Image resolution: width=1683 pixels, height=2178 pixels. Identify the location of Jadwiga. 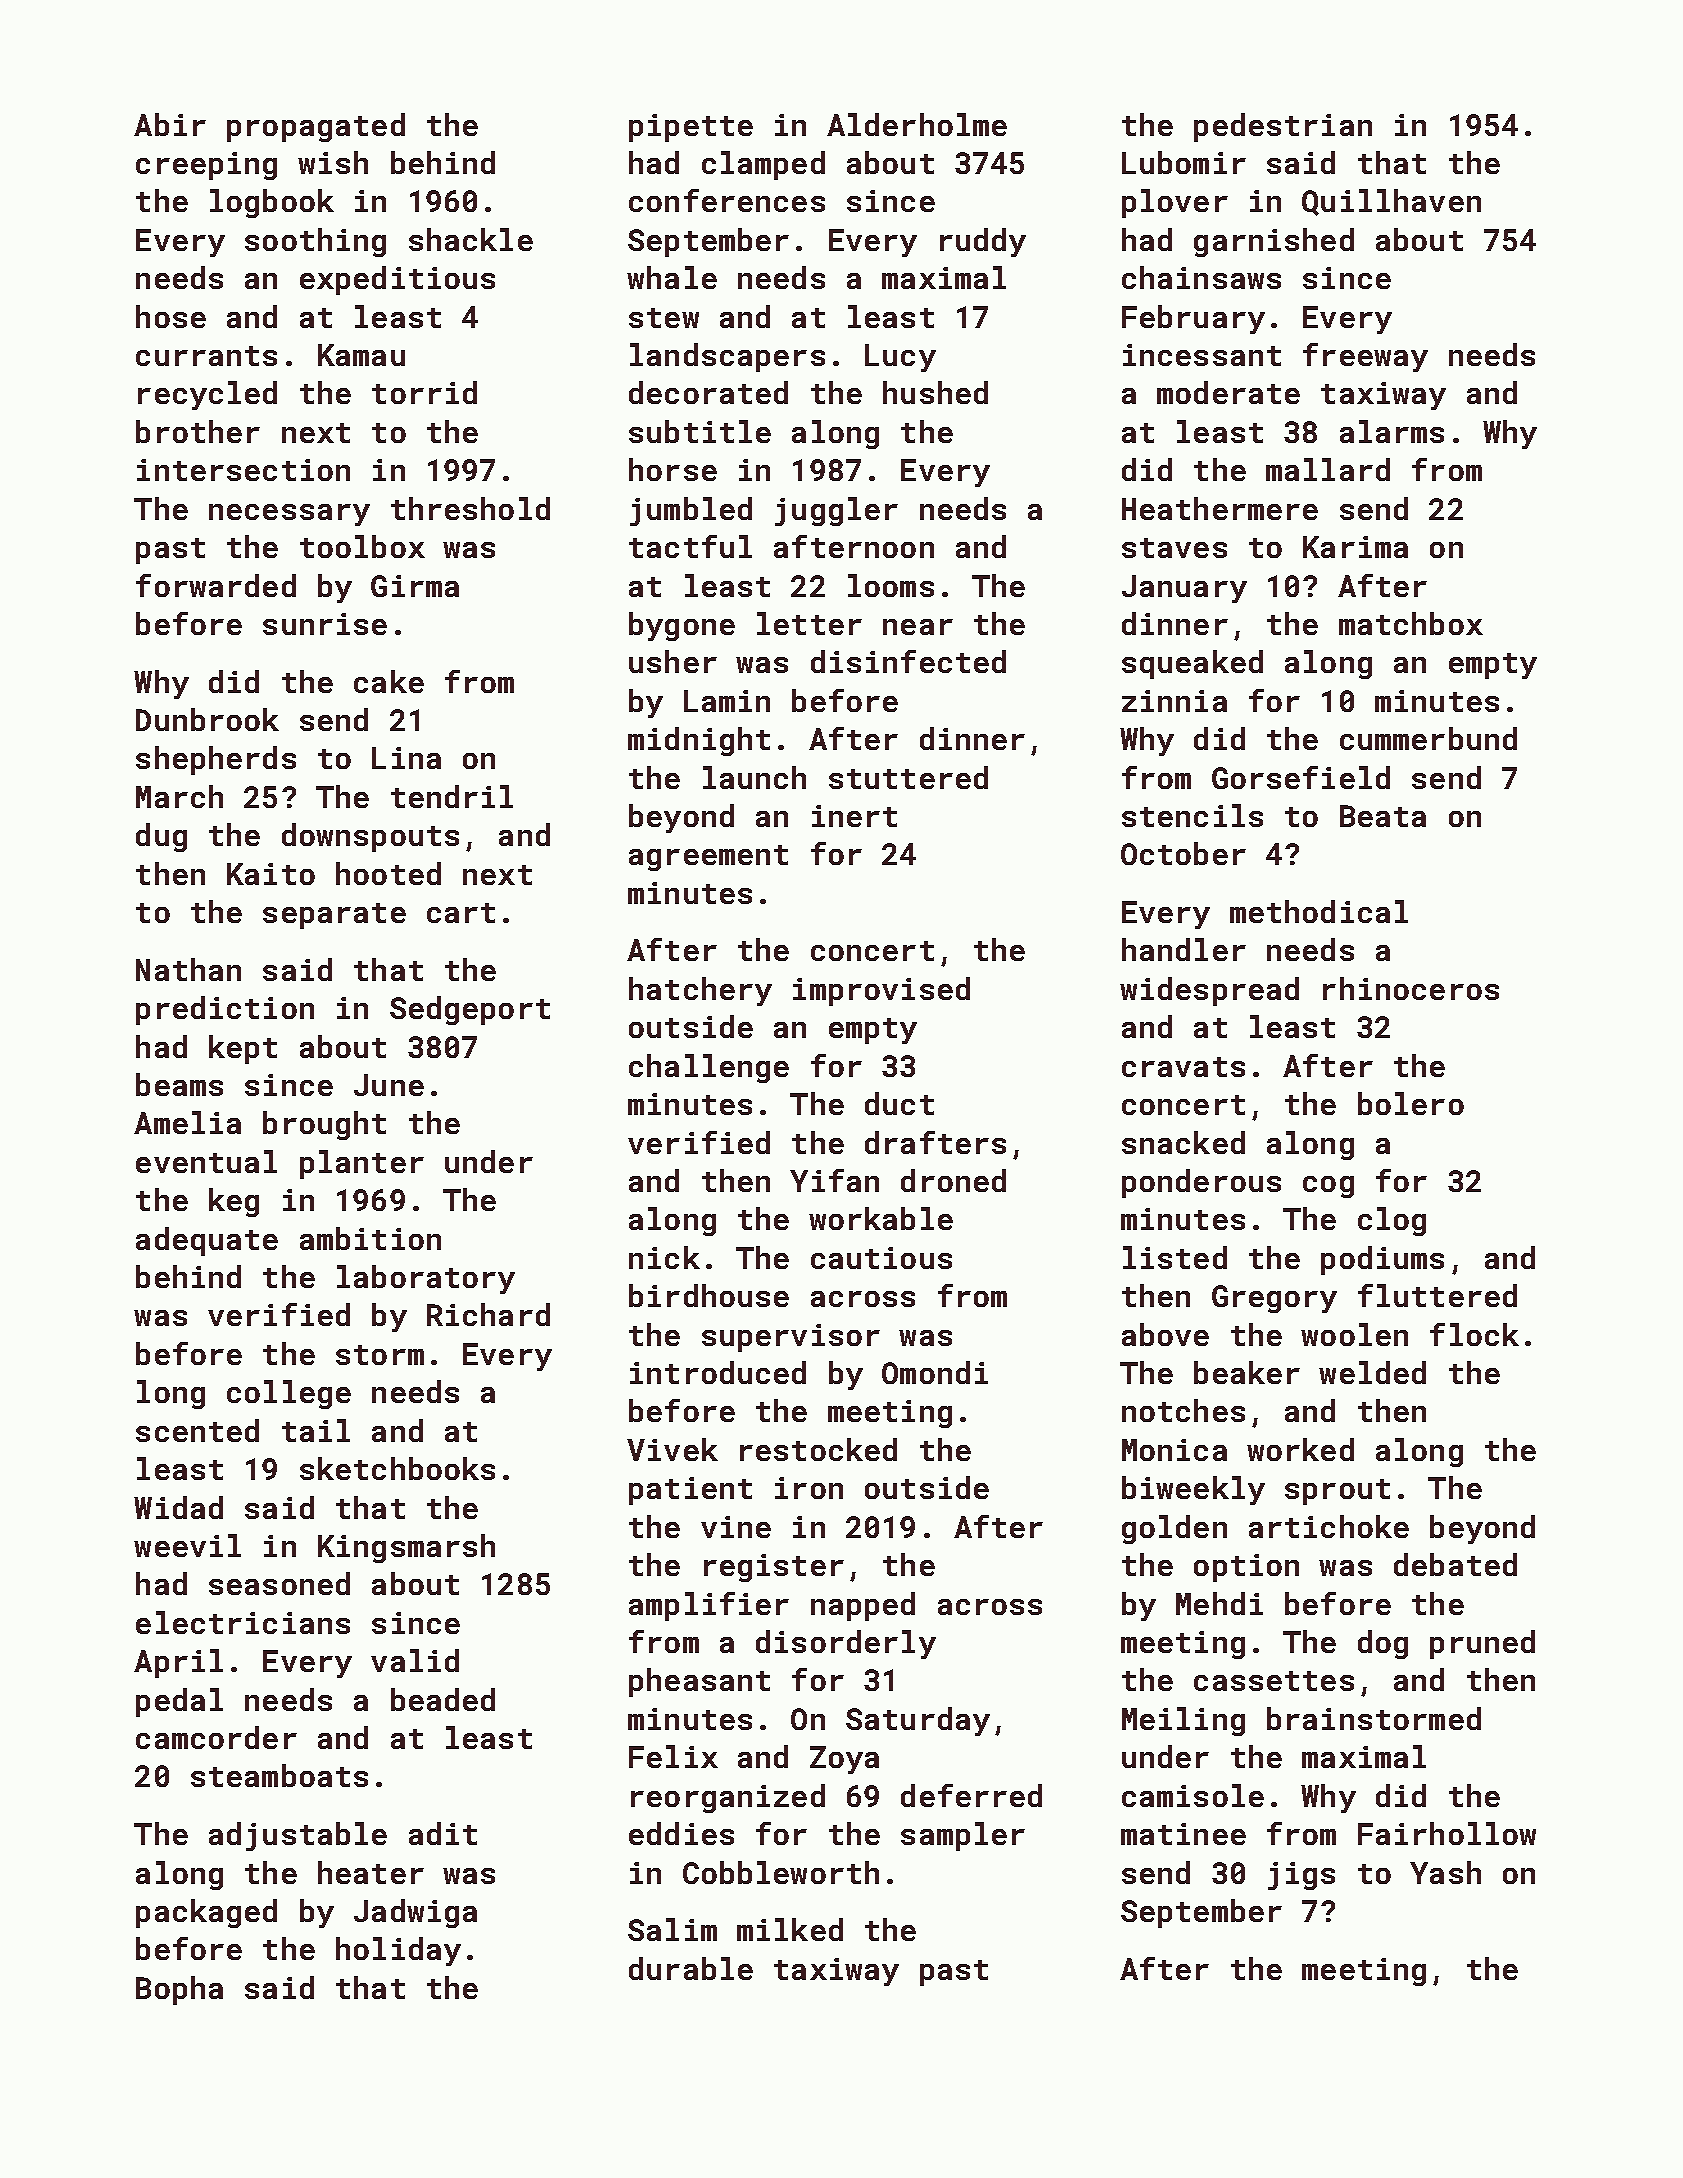
(415, 1913).
